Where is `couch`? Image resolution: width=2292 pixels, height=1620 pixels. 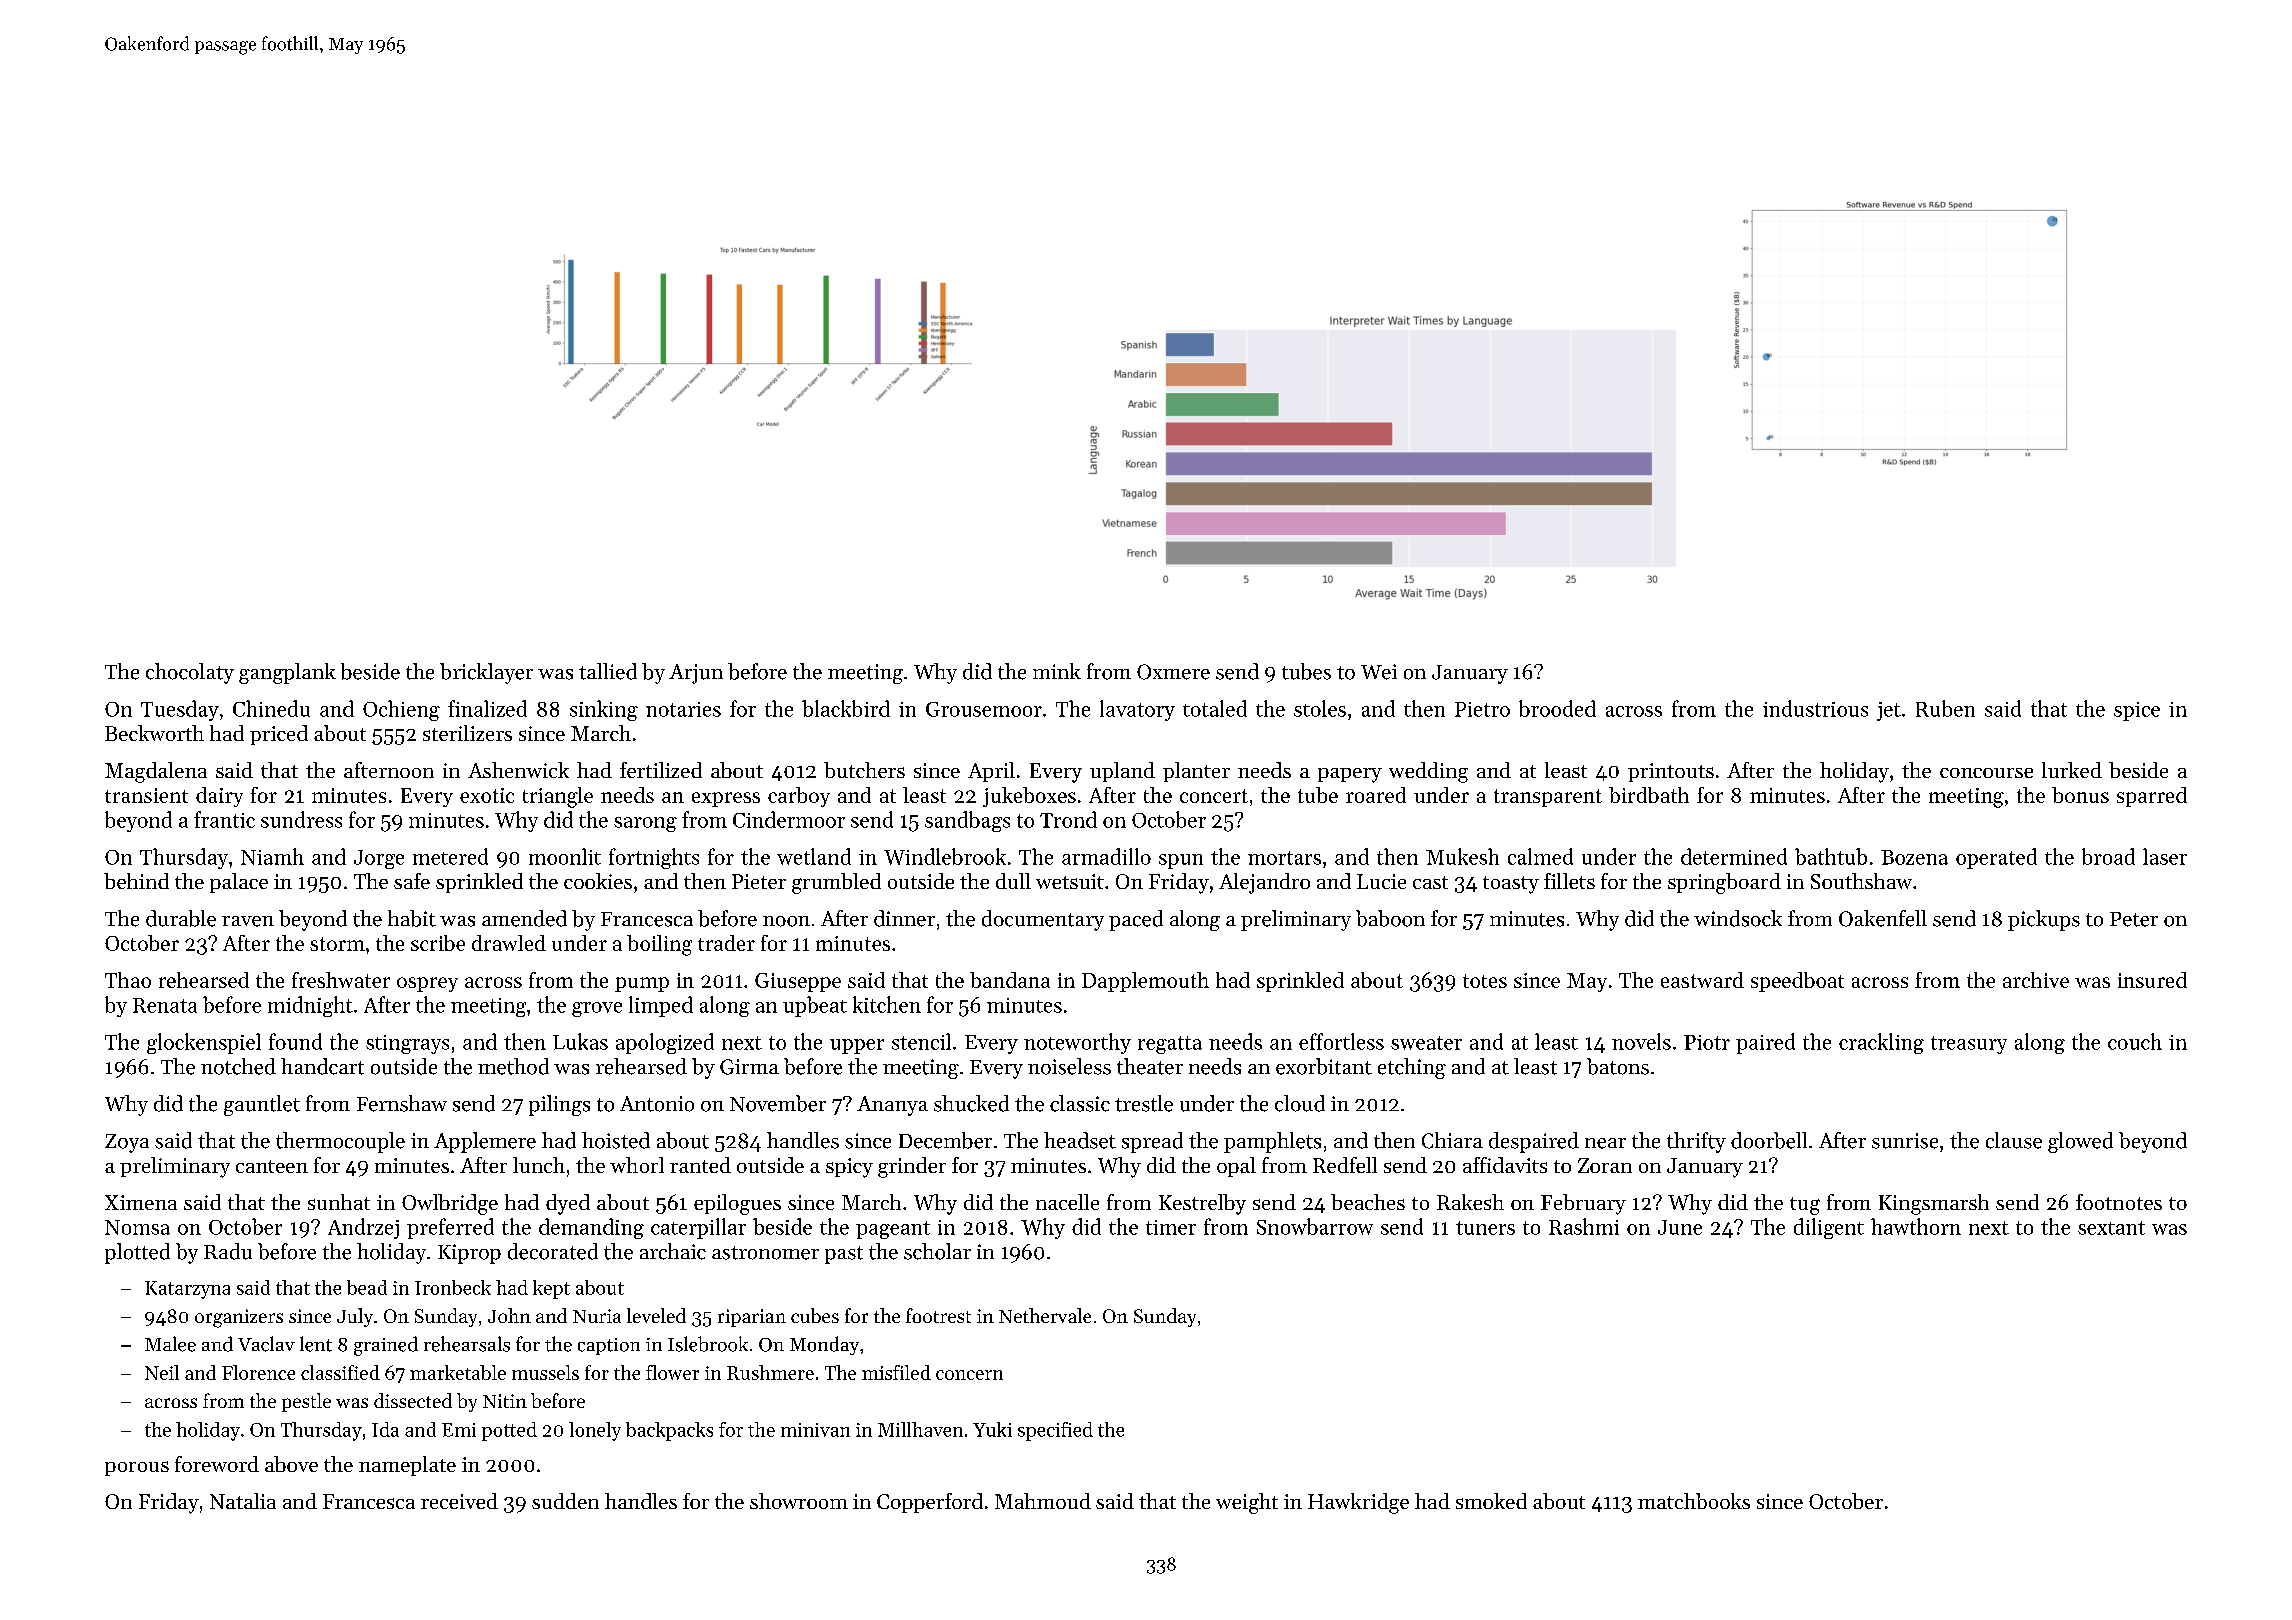 couch is located at coordinates (2135, 1041).
